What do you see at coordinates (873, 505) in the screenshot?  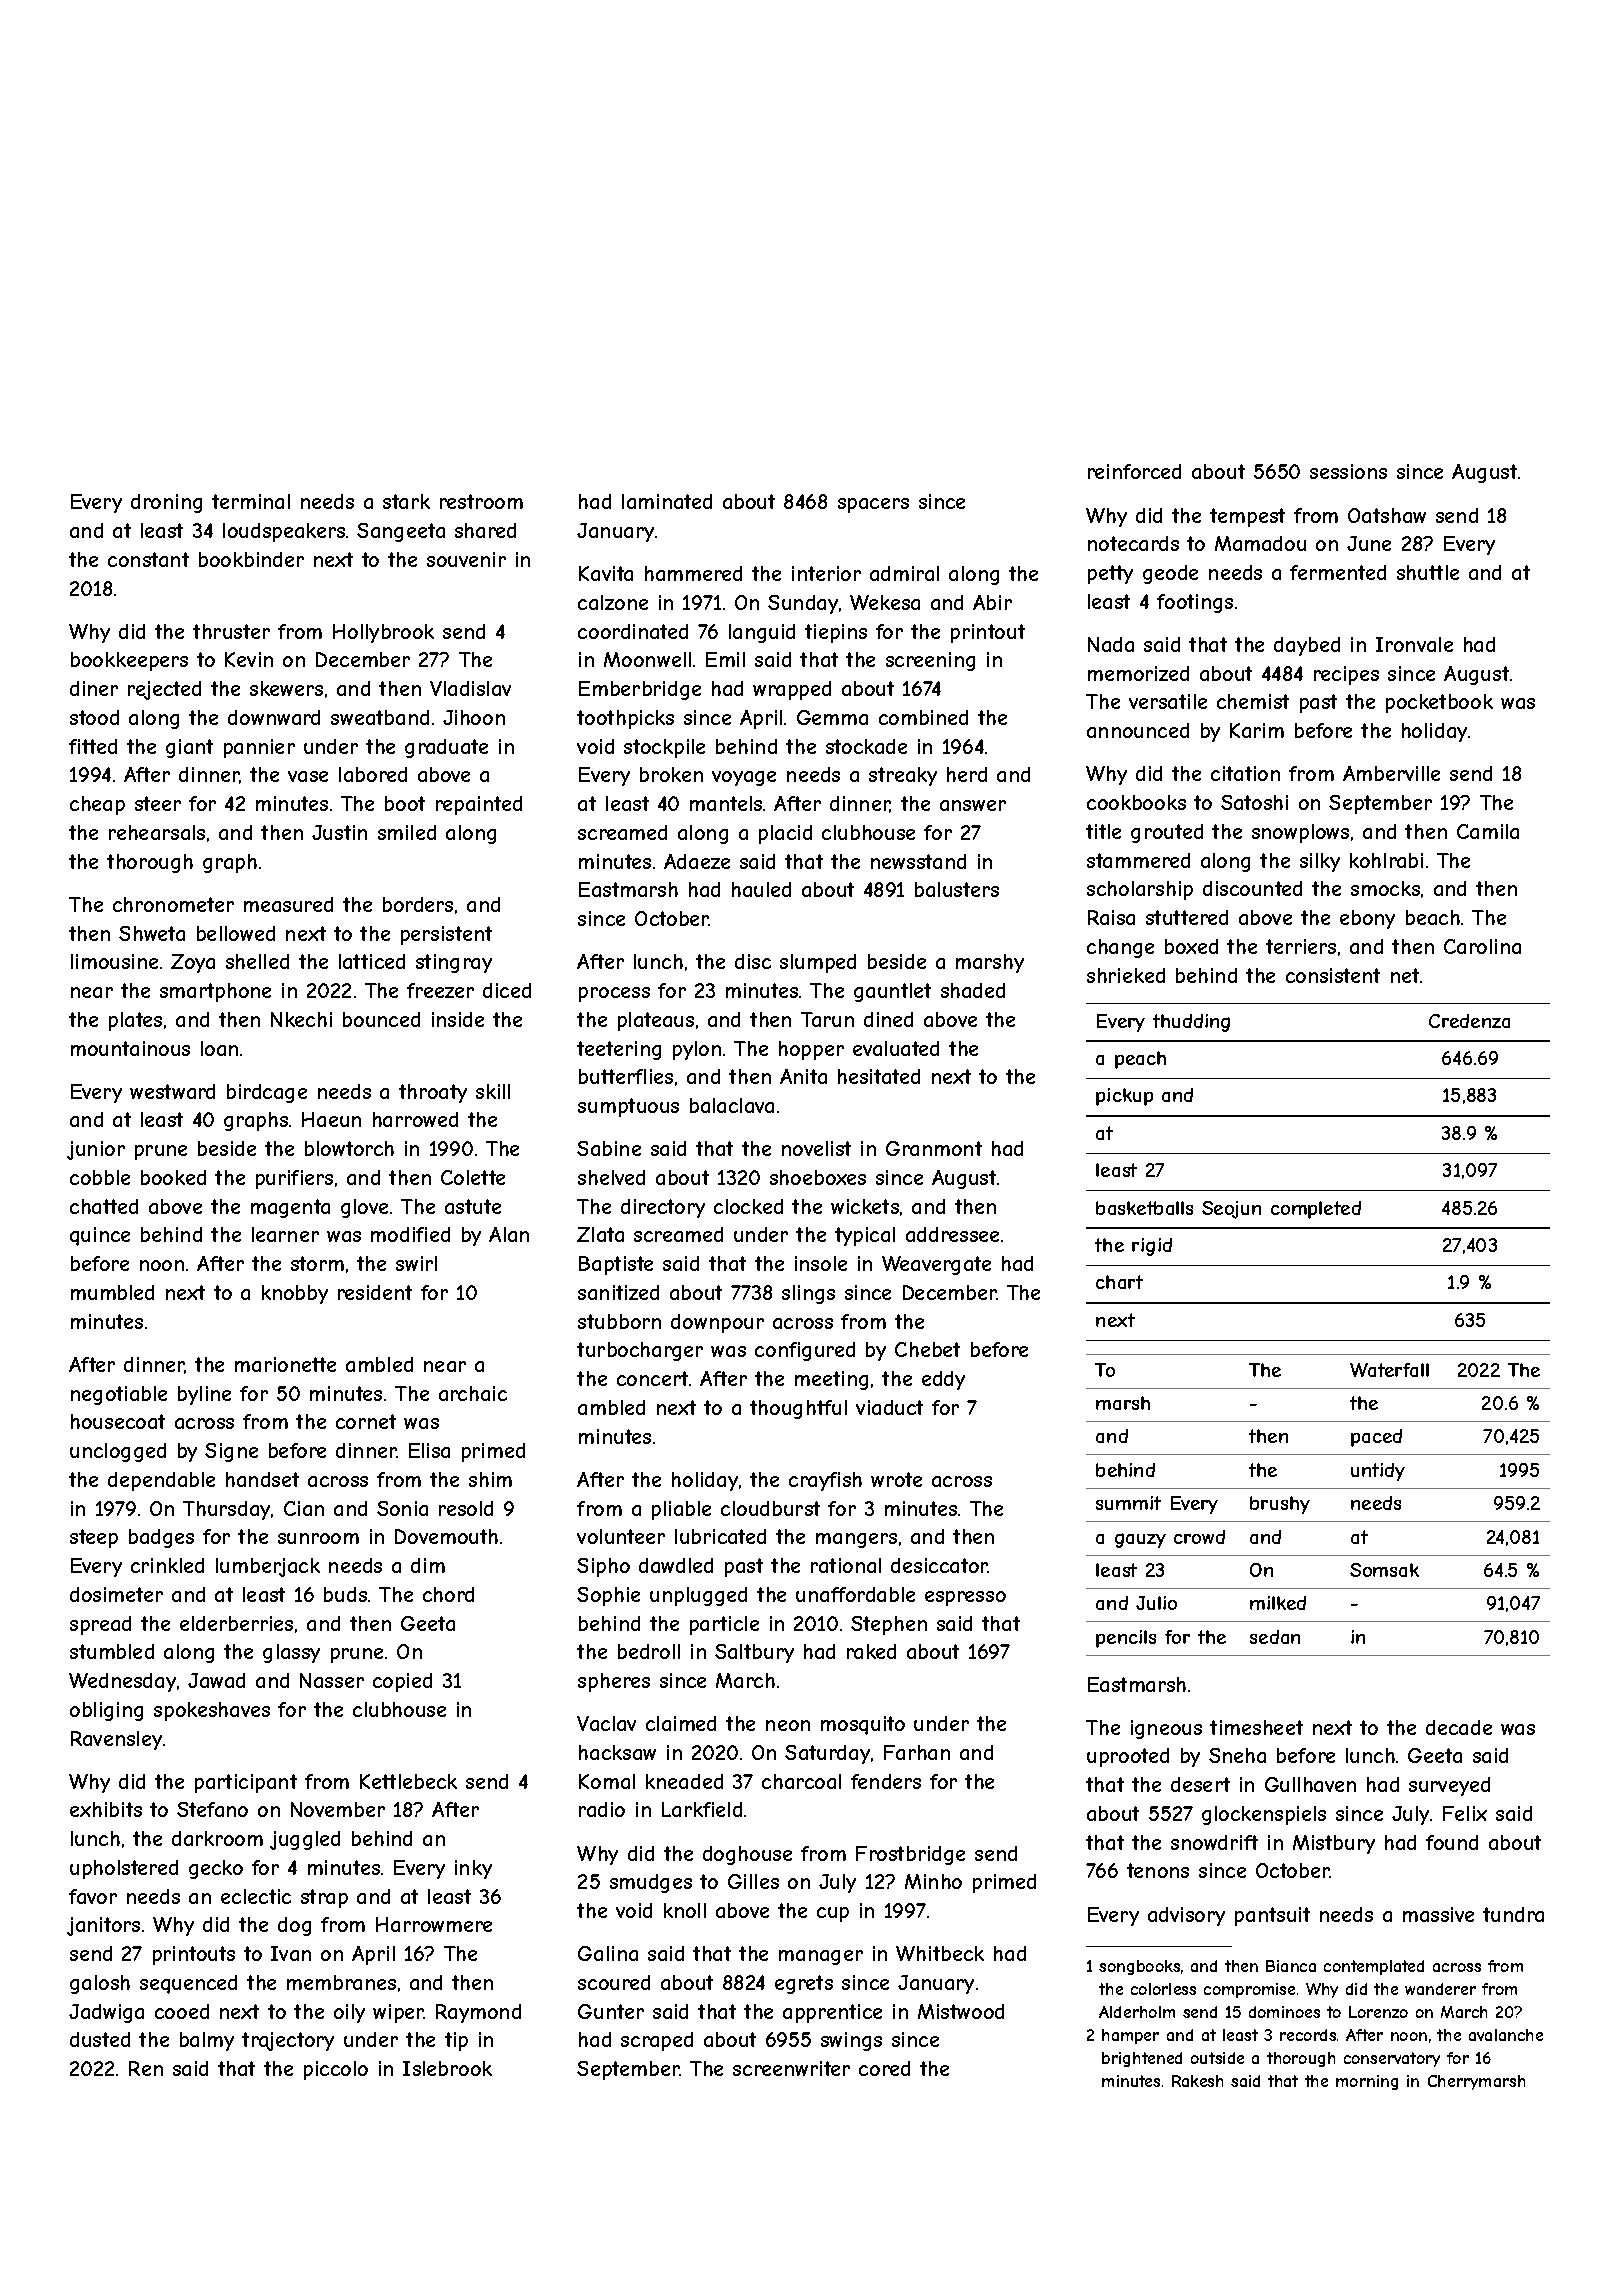 I see `spacers` at bounding box center [873, 505].
